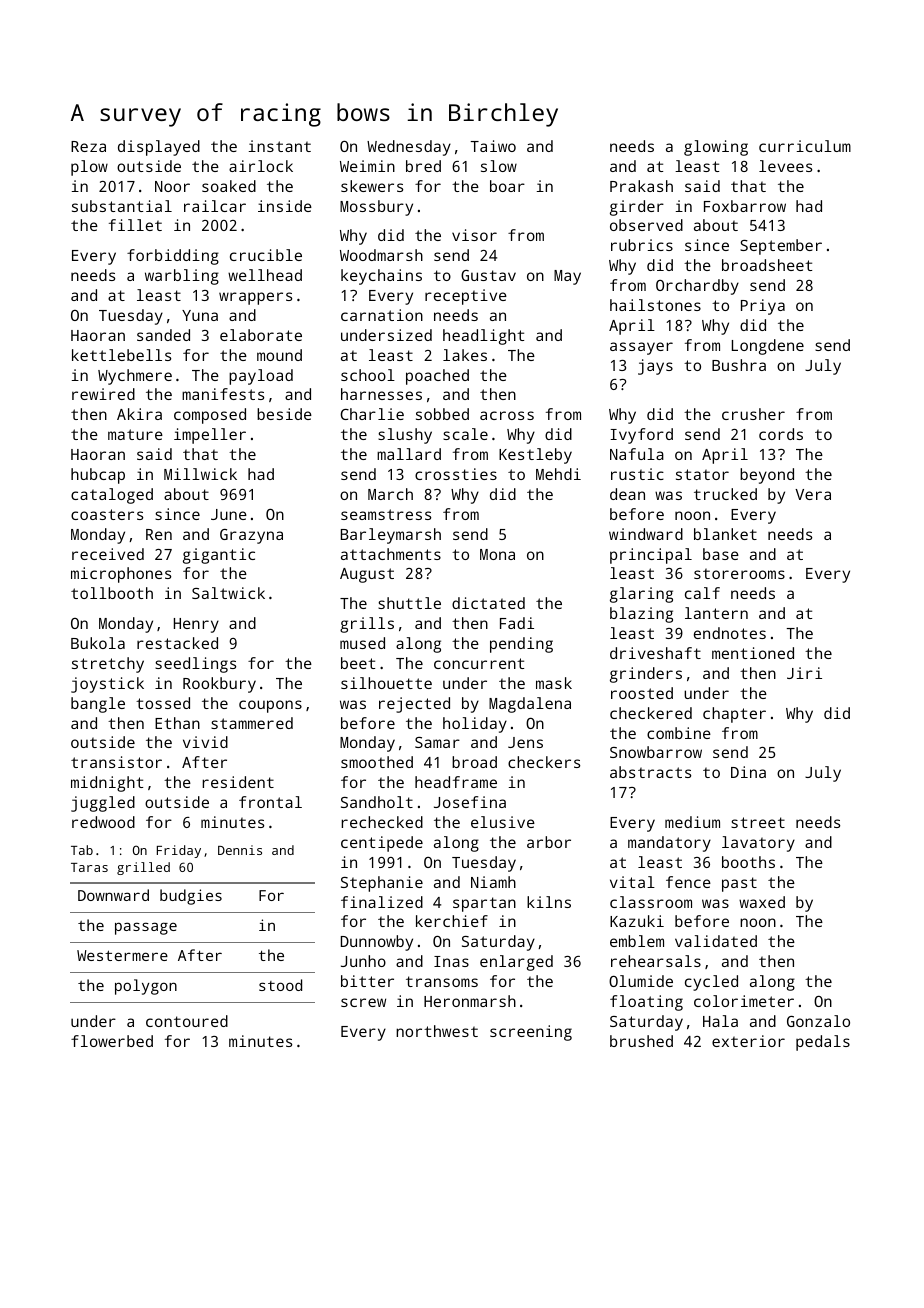 The height and width of the screenshot is (1308, 924). What do you see at coordinates (442, 981) in the screenshot?
I see `transoms` at bounding box center [442, 981].
